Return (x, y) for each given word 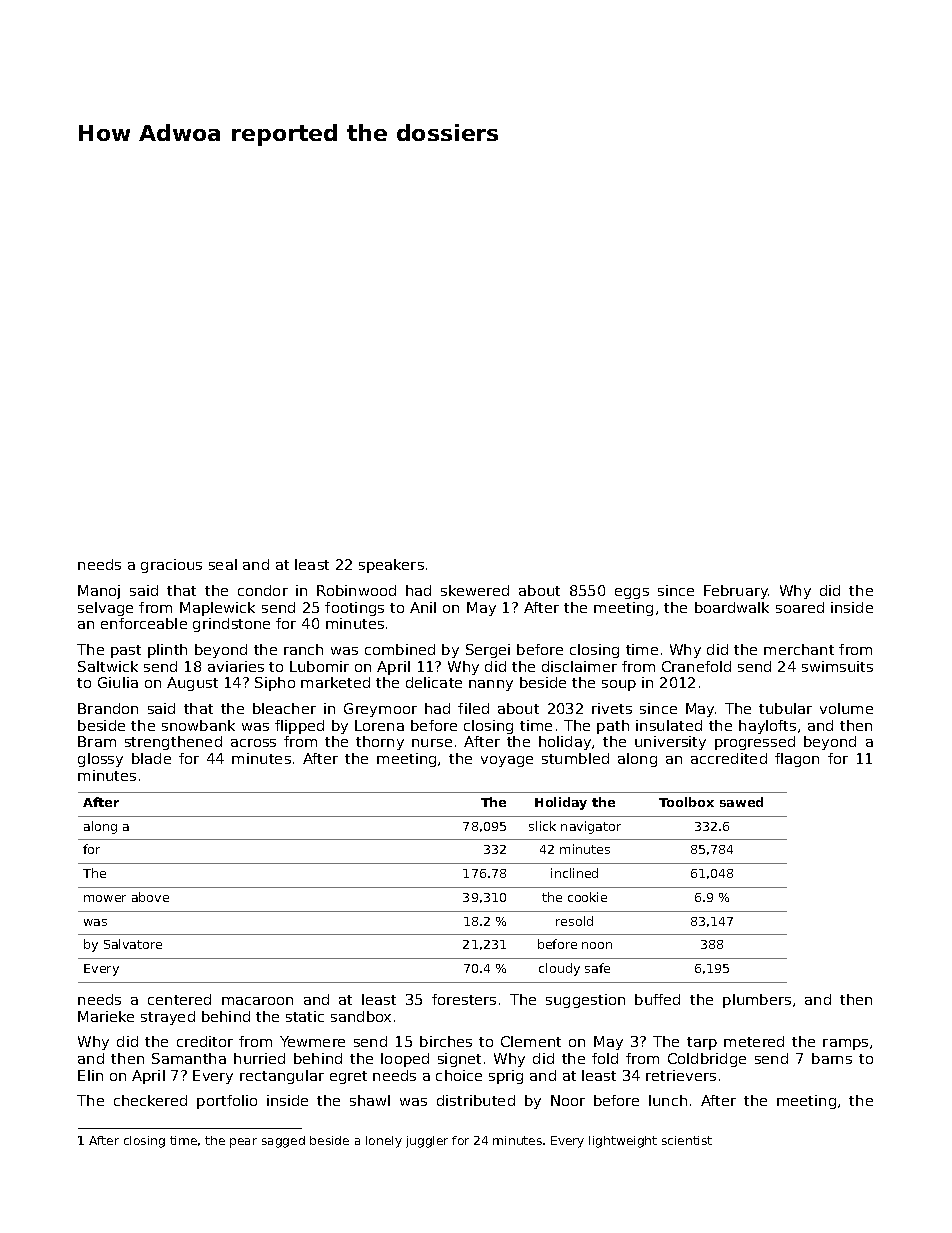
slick (542, 826)
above (150, 897)
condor (263, 590)
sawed (741, 802)
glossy (100, 760)
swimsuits (837, 666)
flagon (797, 760)
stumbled (575, 758)
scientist (687, 1140)
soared (800, 607)
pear (243, 1143)
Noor (568, 1100)
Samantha (189, 1058)
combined (400, 649)
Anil (423, 607)
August (192, 684)
